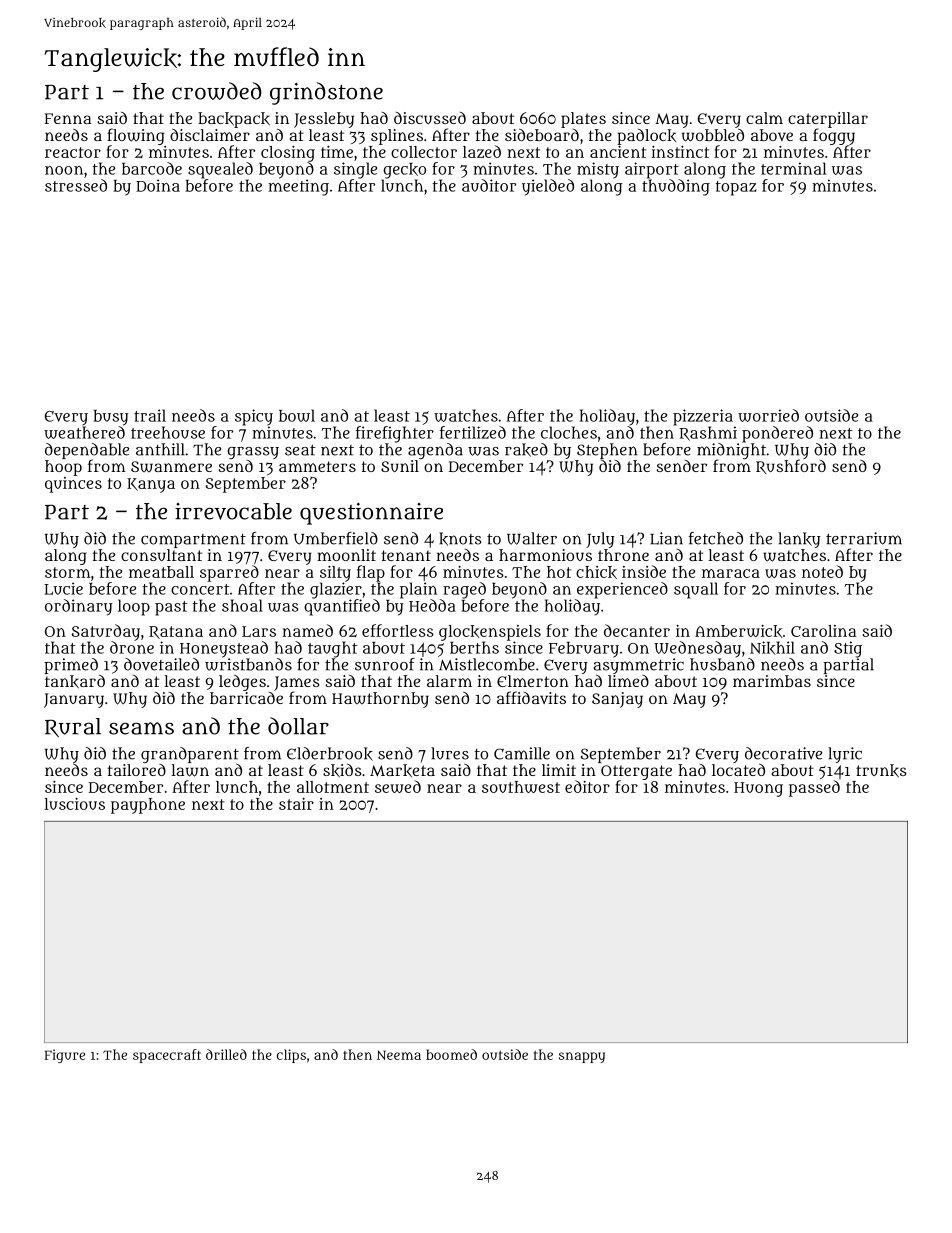 This screenshot has width=952, height=1233. Describe the element at coordinates (777, 434) in the screenshot. I see `pondered` at that location.
